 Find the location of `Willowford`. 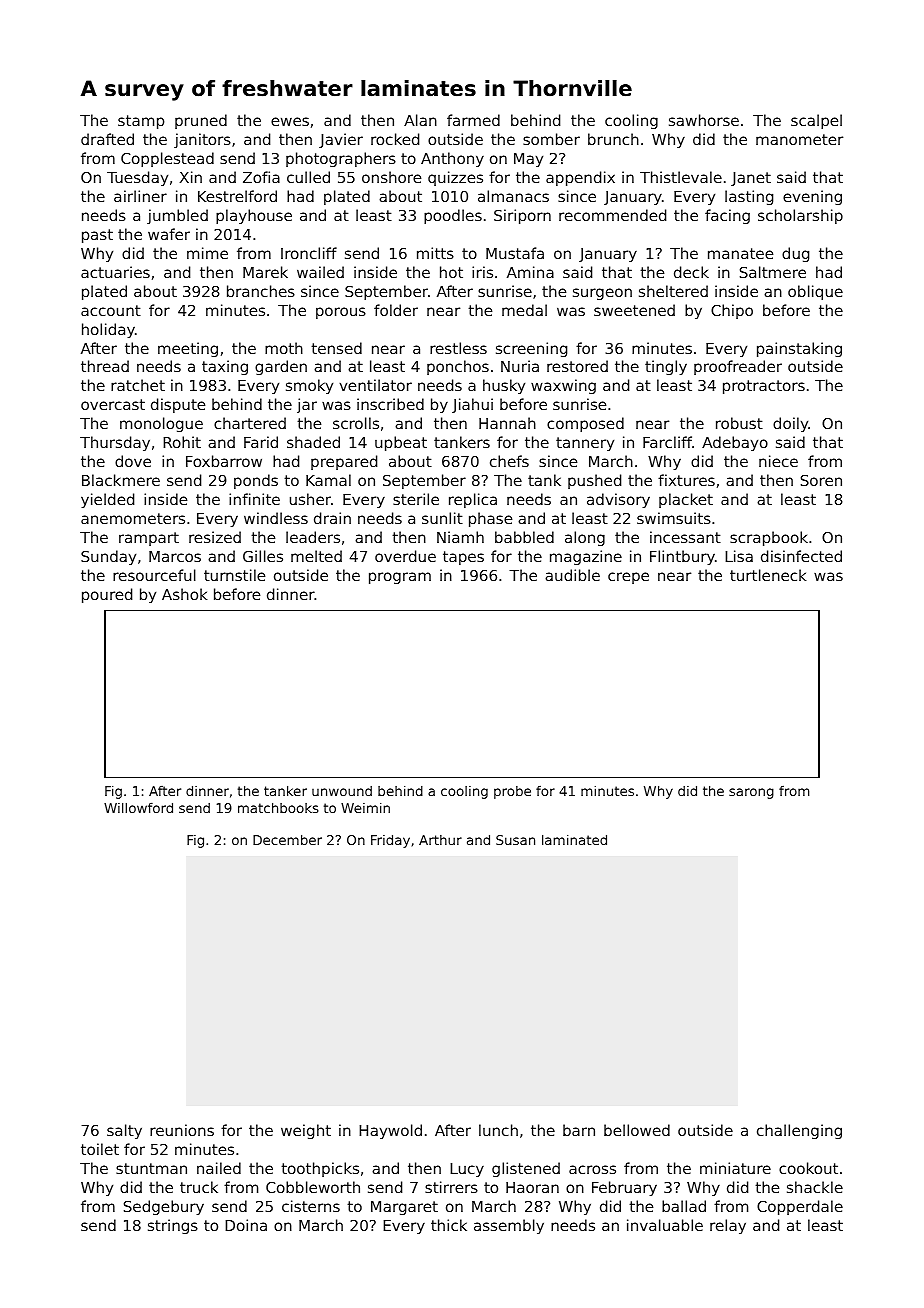

Willowford is located at coordinates (138, 807).
